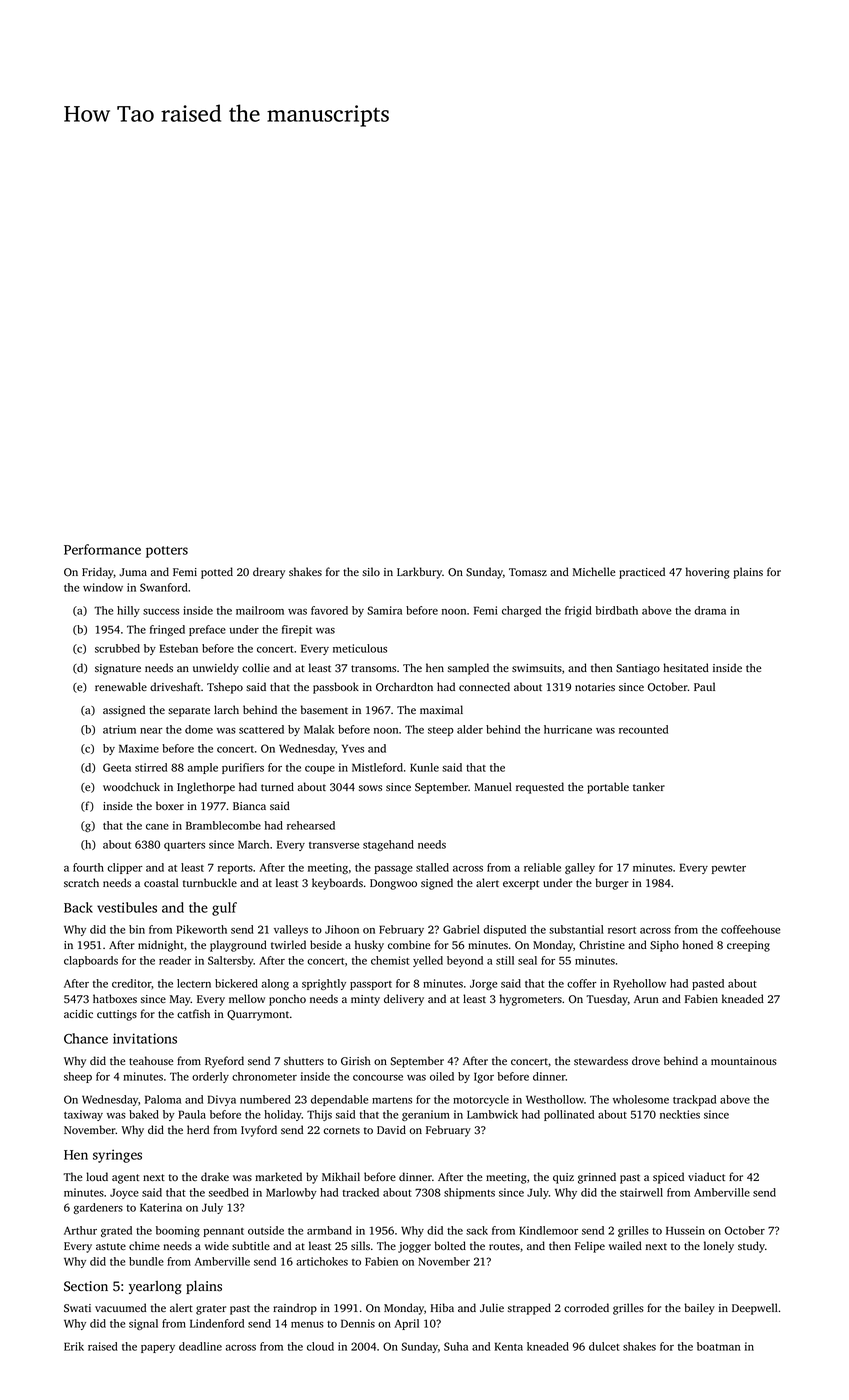  Describe the element at coordinates (694, 1100) in the screenshot. I see `trackpad` at that location.
